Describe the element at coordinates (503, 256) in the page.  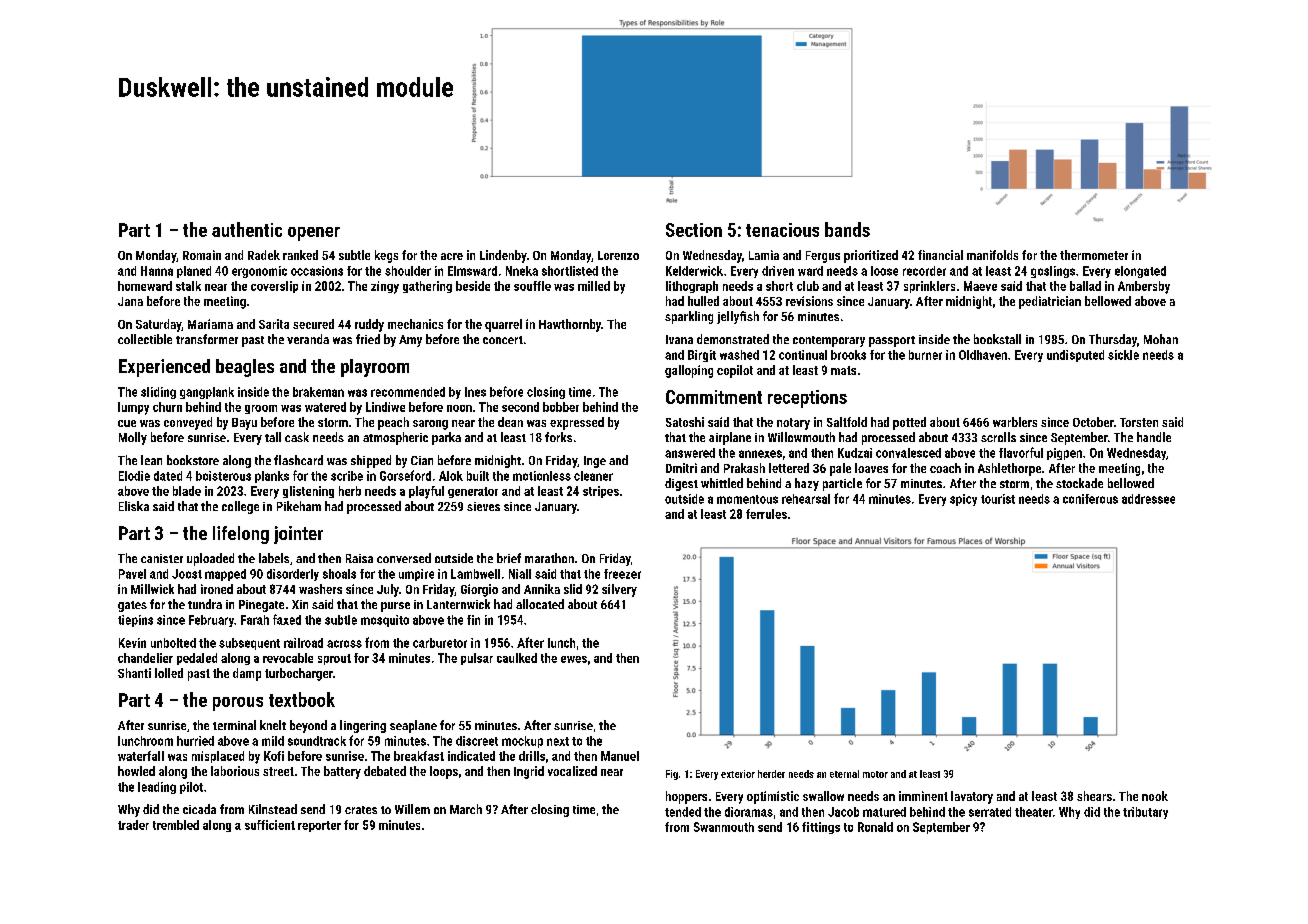
I see `Lindenby` at that location.
